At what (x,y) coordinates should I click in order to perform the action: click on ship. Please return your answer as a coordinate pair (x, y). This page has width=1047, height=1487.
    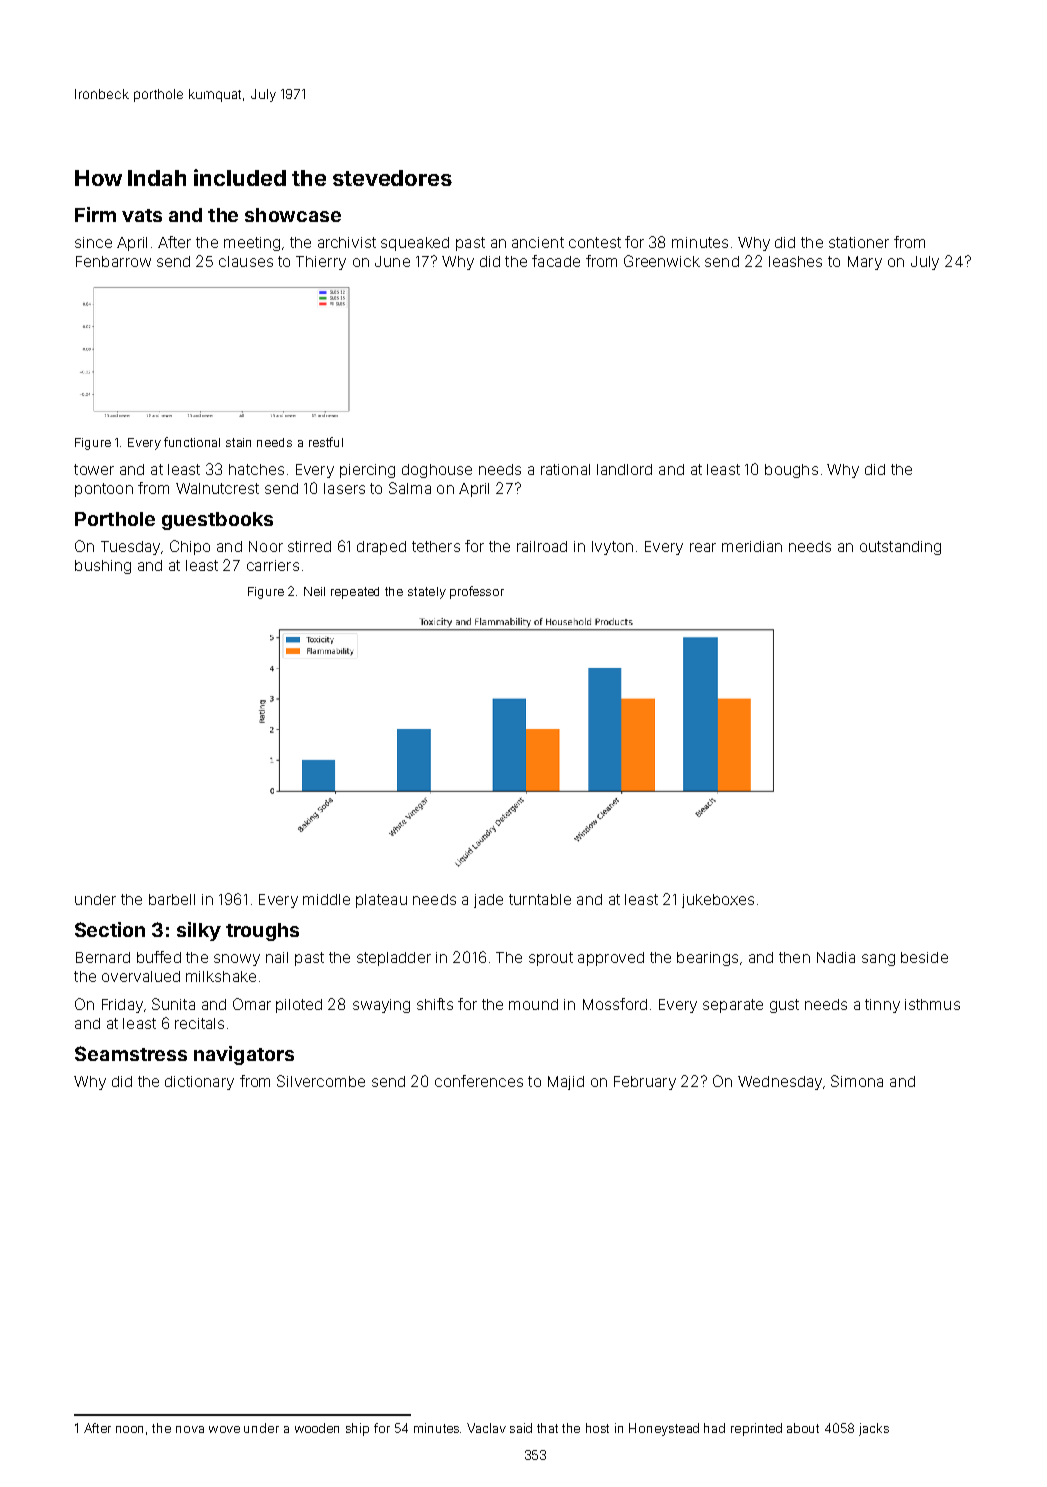
    Looking at the image, I should click on (357, 1429).
